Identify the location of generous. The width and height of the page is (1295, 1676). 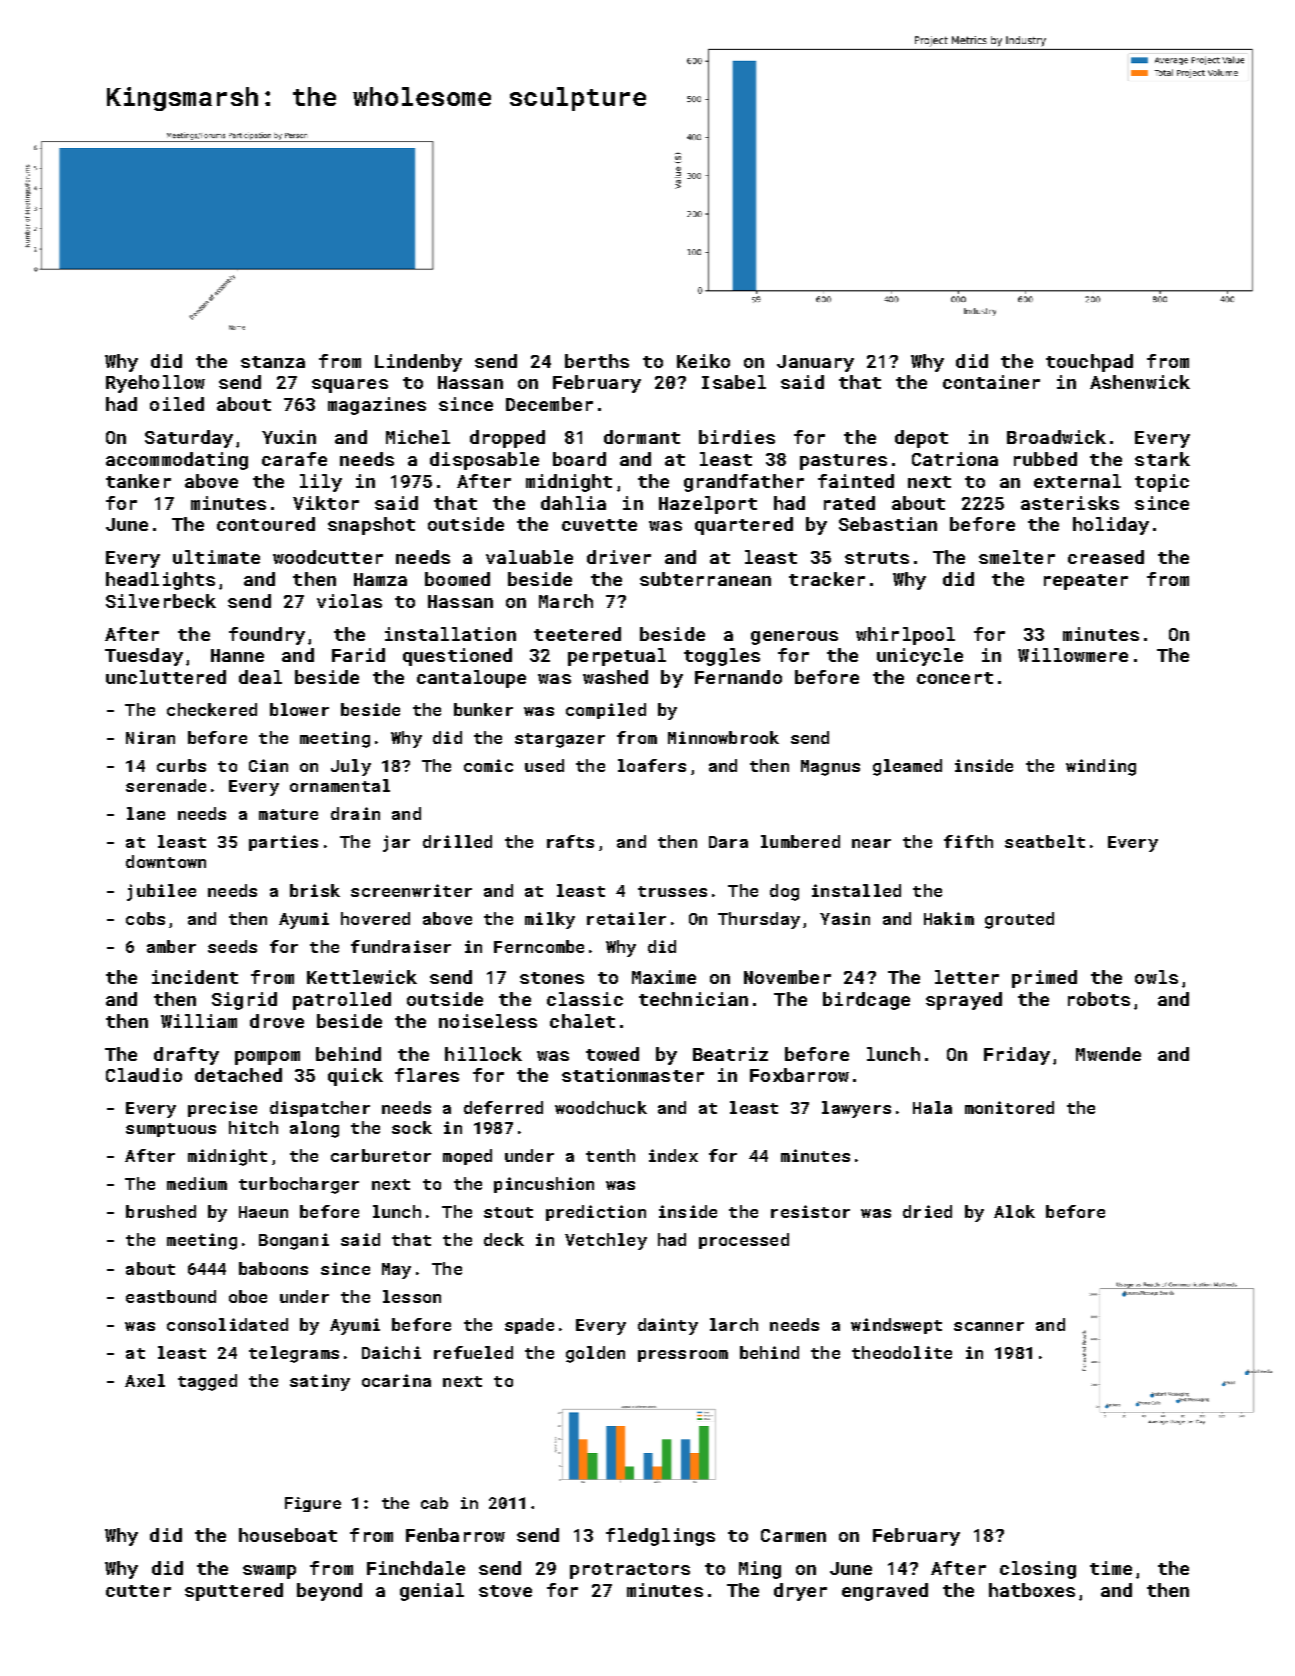
(794, 638).
